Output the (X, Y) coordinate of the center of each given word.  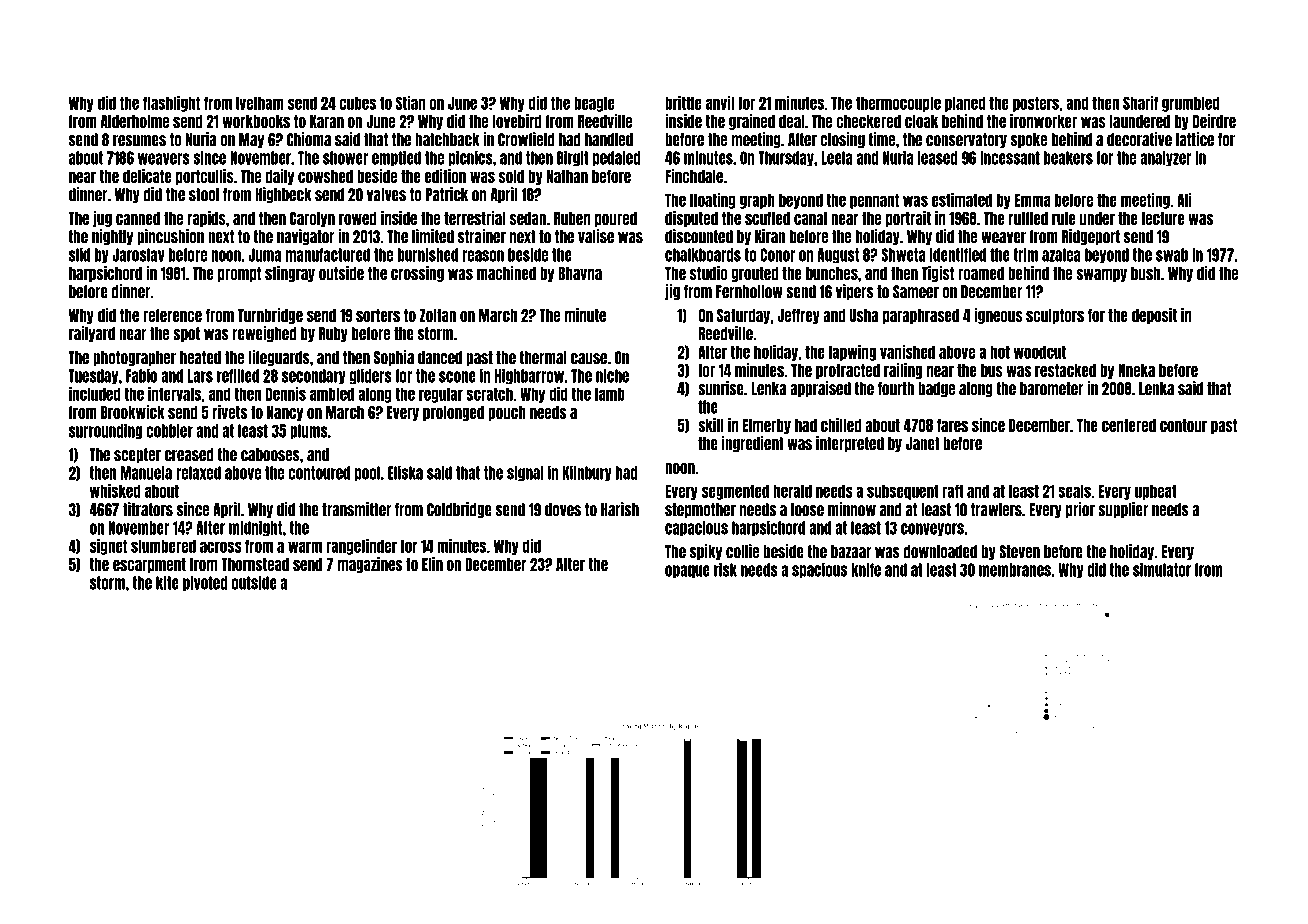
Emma (1033, 200)
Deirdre (1214, 121)
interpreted (850, 444)
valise (596, 236)
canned (138, 218)
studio (709, 273)
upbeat (1156, 492)
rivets (230, 412)
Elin (432, 564)
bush (1145, 273)
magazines (370, 565)
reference (172, 315)
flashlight (171, 104)
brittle (683, 103)
